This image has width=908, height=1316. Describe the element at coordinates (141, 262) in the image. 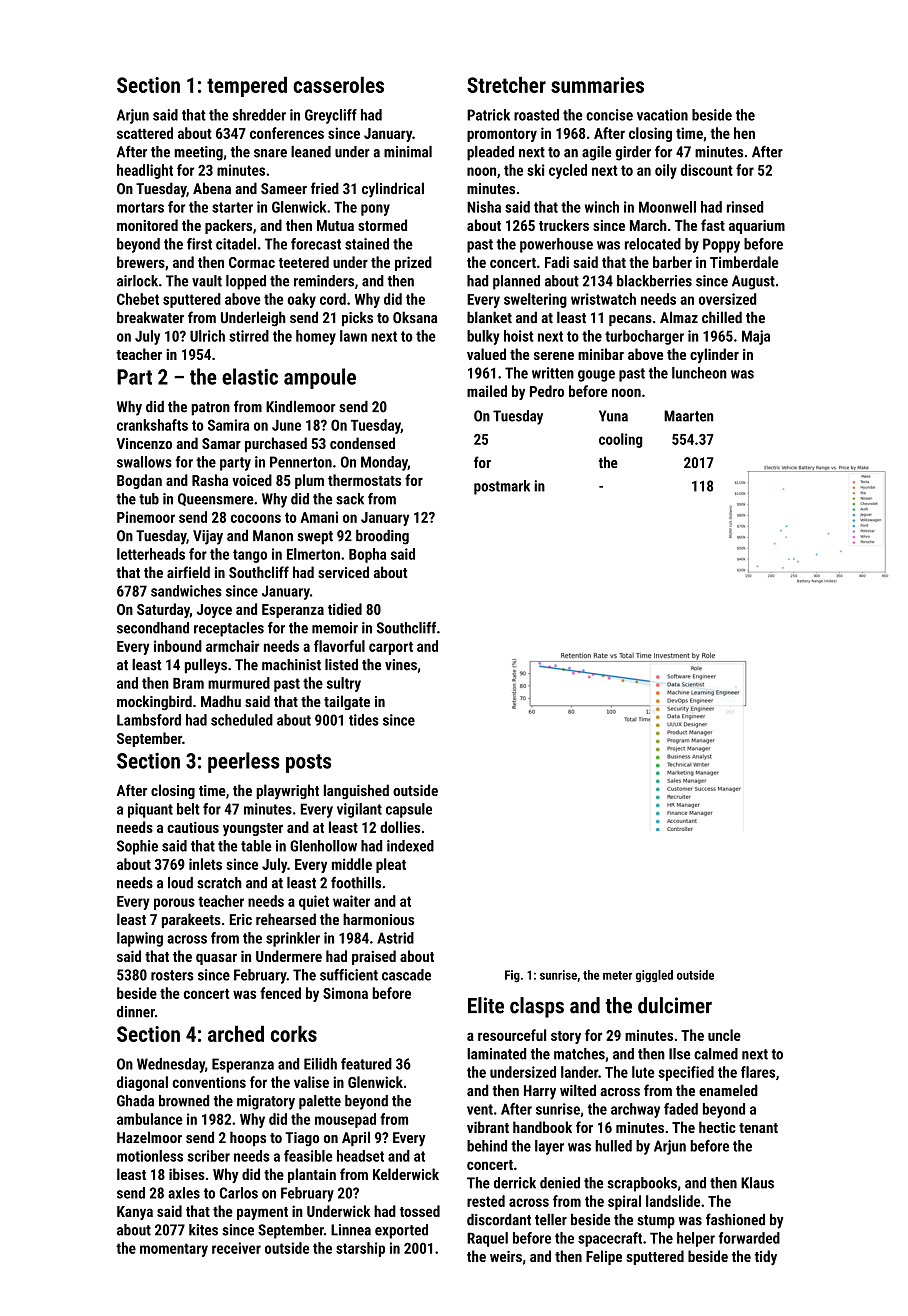

I see `brewers` at that location.
